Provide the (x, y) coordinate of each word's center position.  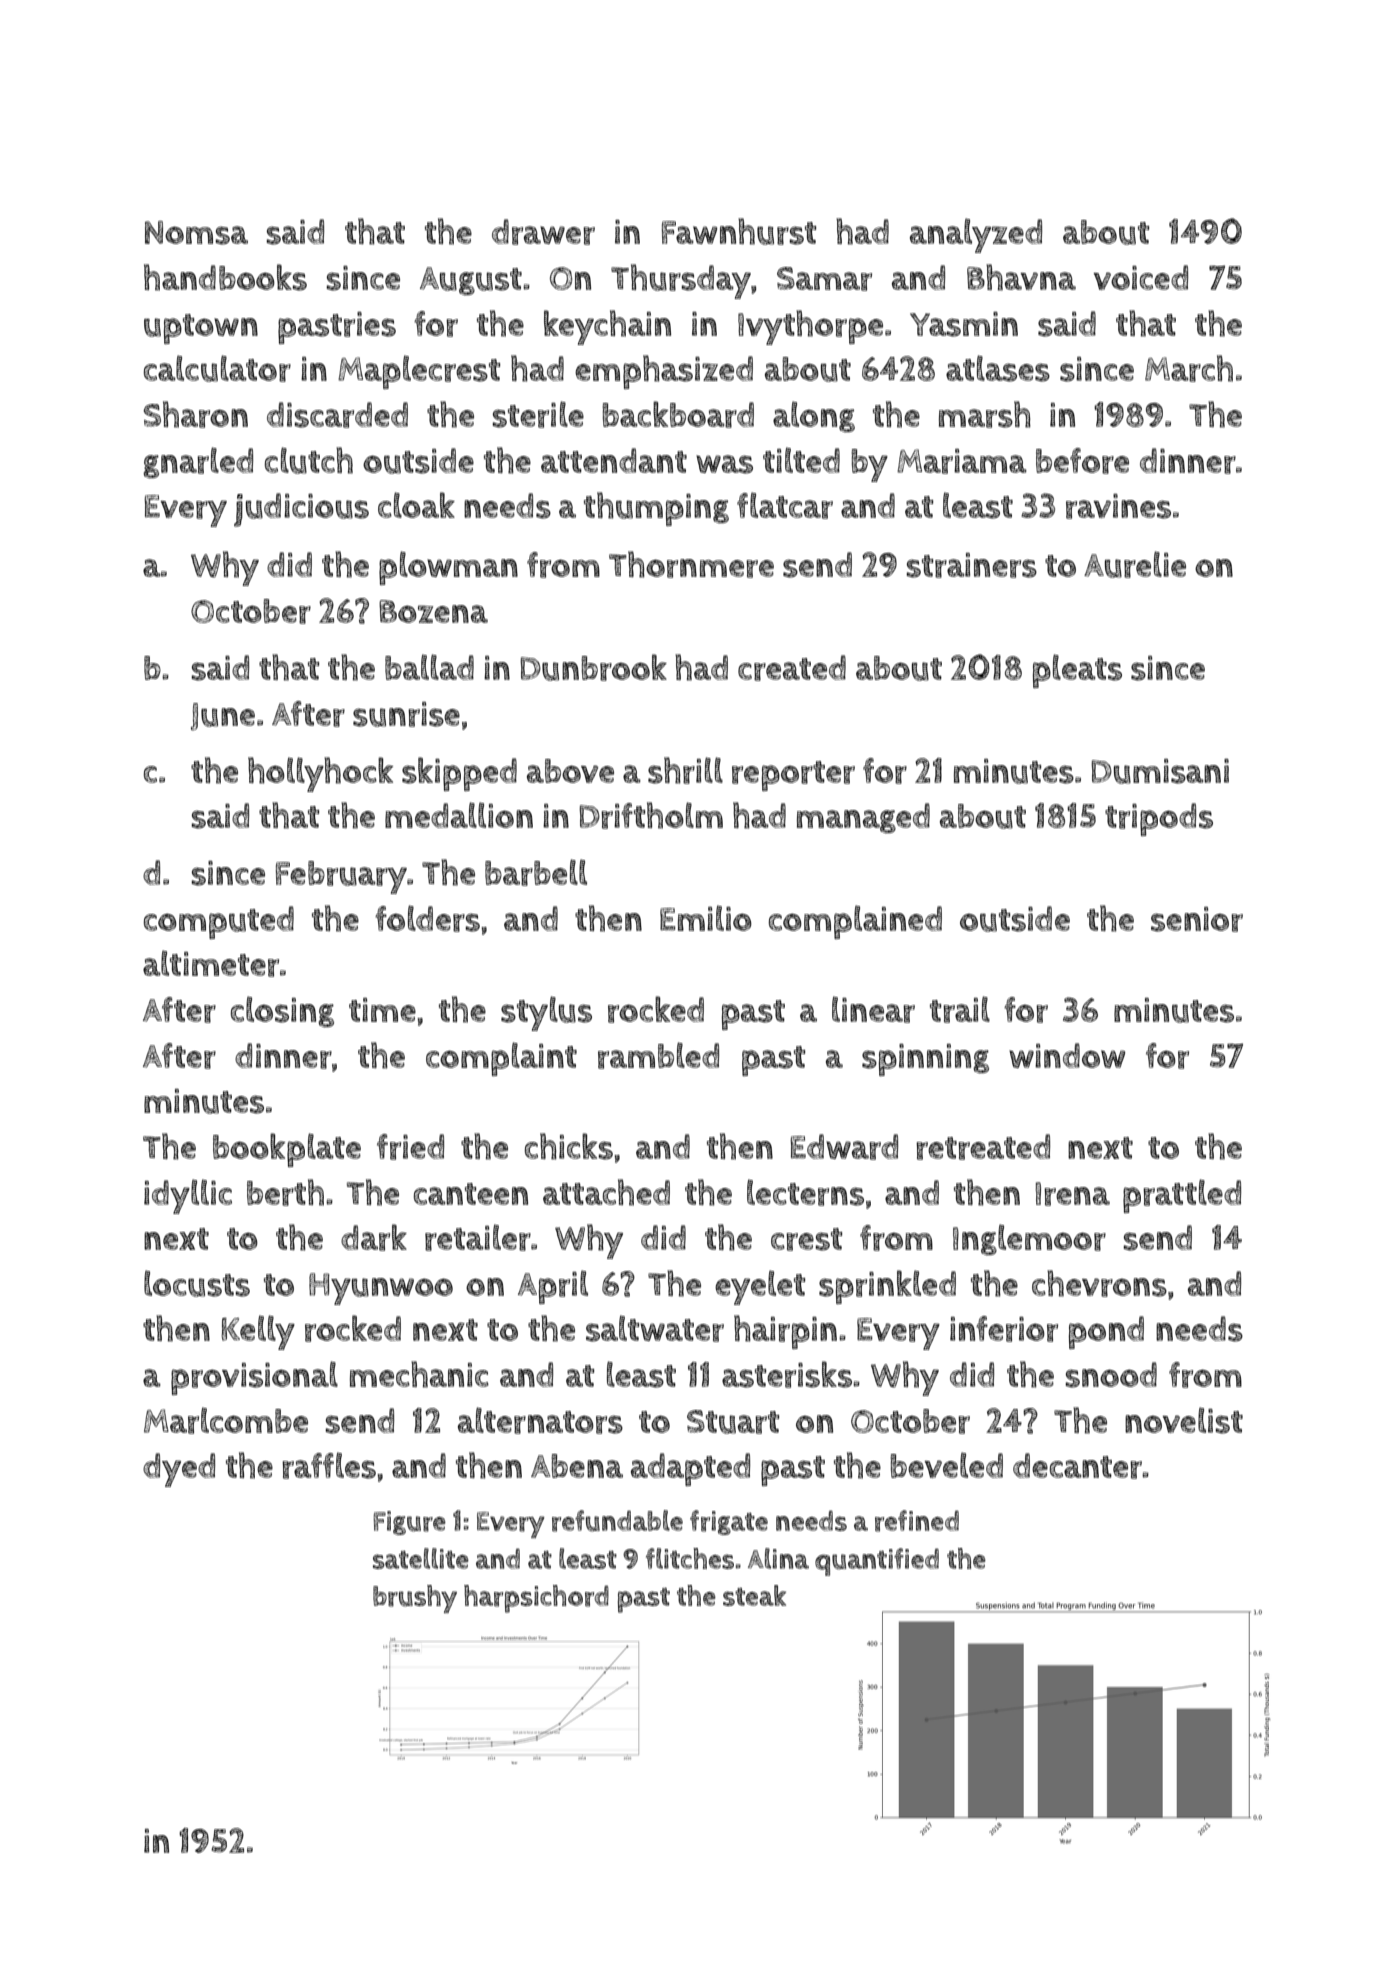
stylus (546, 1013)
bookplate (287, 1150)
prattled (1182, 1196)
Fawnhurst (739, 231)
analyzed (976, 235)
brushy (415, 1599)
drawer (543, 232)
